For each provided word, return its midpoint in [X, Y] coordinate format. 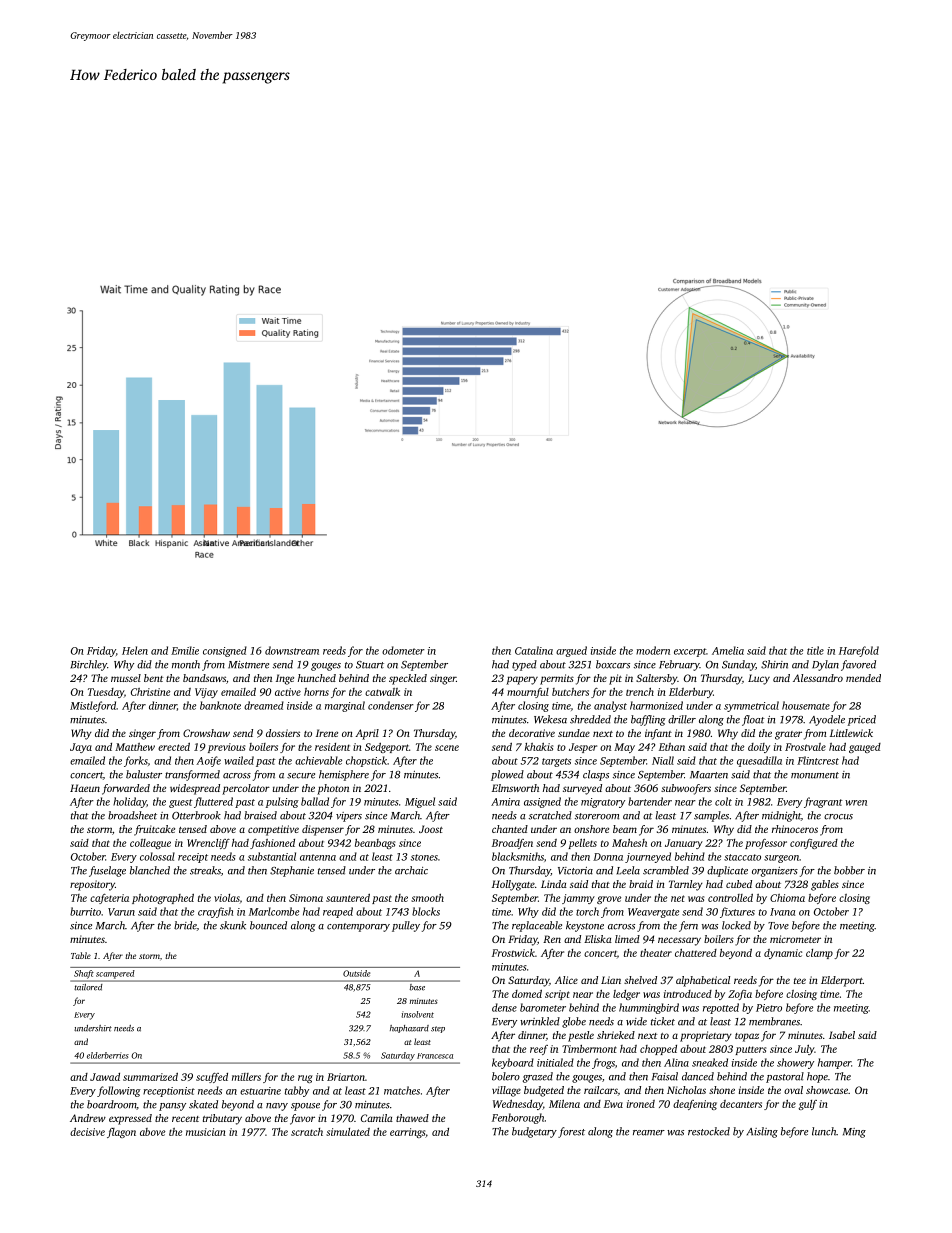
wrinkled [540, 1021]
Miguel [420, 802]
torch [587, 911]
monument [815, 775]
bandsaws [204, 678]
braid [641, 884]
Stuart [370, 665]
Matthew [135, 747]
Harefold [859, 651]
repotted [721, 1008]
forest [571, 1132]
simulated [348, 1132]
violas [227, 898]
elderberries [108, 1055]
